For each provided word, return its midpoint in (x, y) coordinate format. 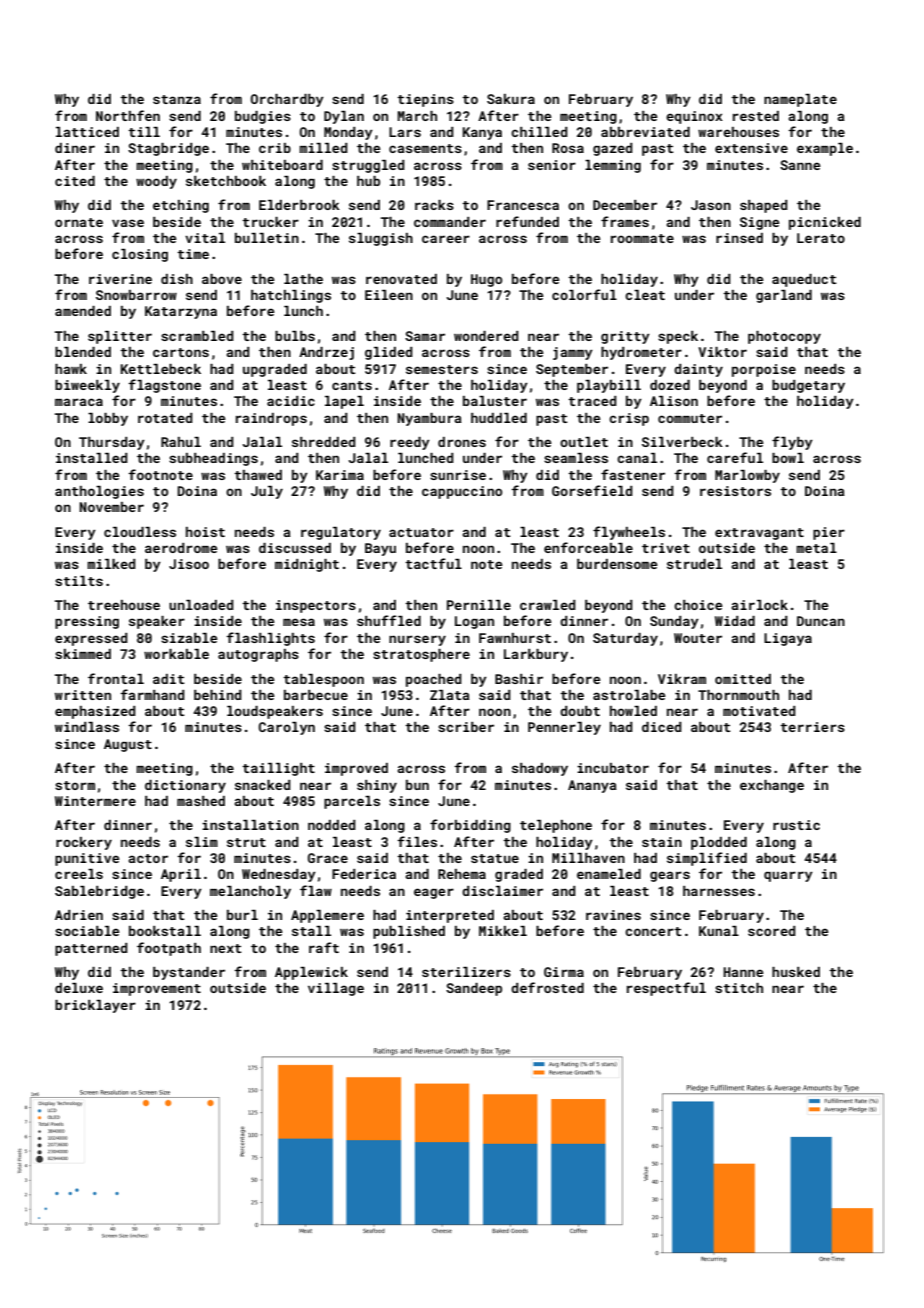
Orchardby (287, 100)
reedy (410, 443)
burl (242, 915)
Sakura (511, 99)
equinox (694, 117)
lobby (108, 419)
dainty (698, 370)
